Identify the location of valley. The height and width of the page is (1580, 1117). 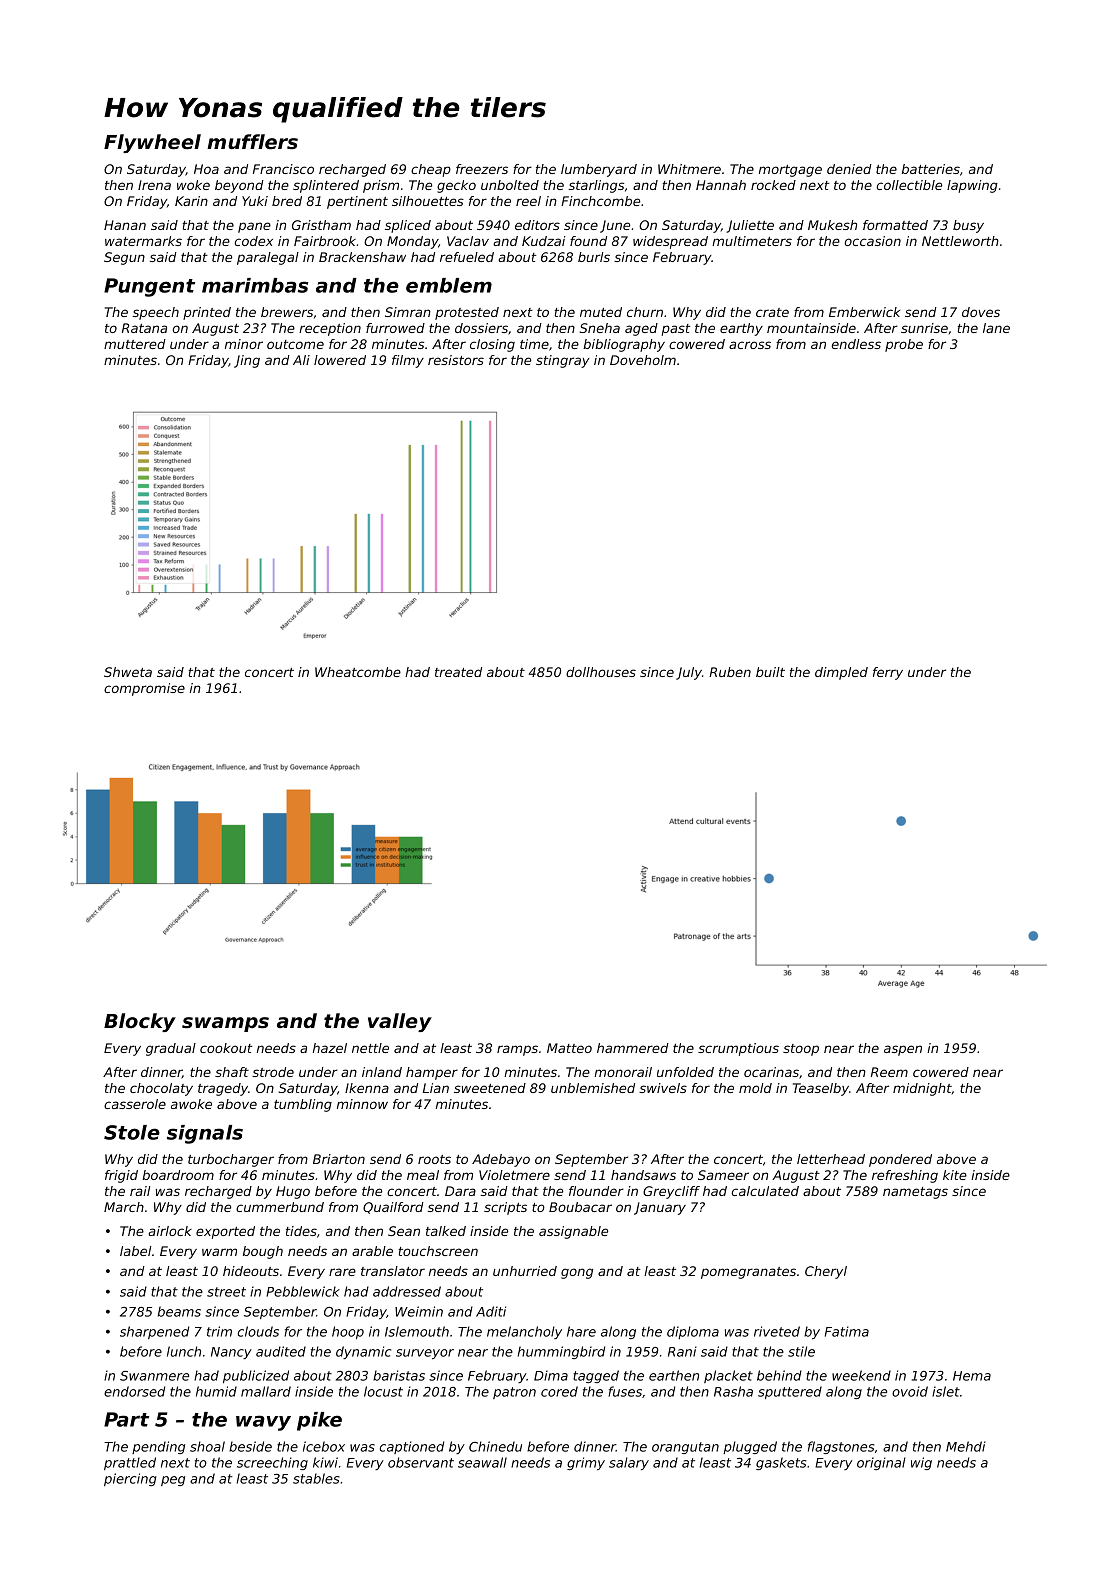
(400, 1022).
